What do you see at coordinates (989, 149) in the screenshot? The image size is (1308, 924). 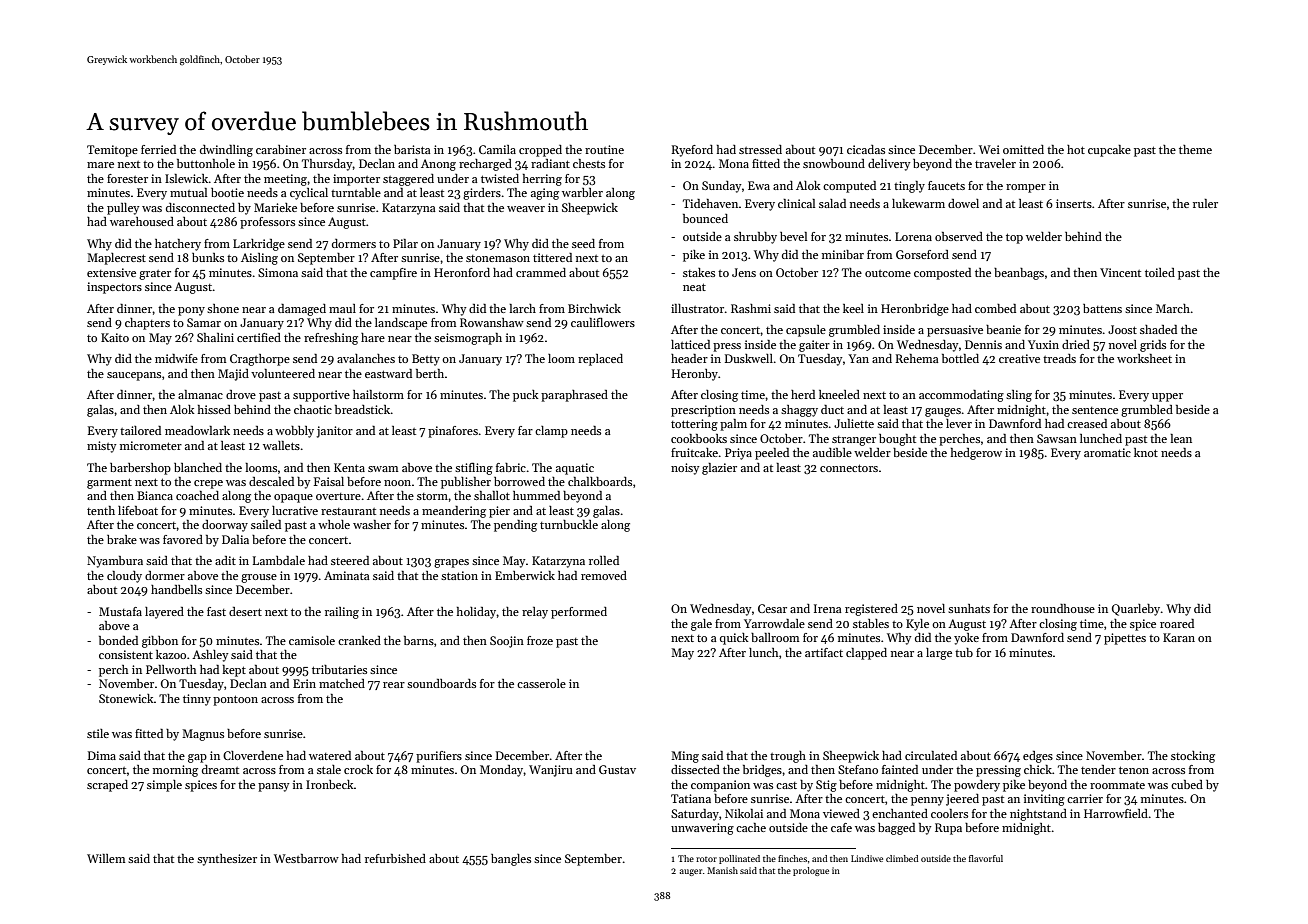 I see `Wei` at bounding box center [989, 149].
